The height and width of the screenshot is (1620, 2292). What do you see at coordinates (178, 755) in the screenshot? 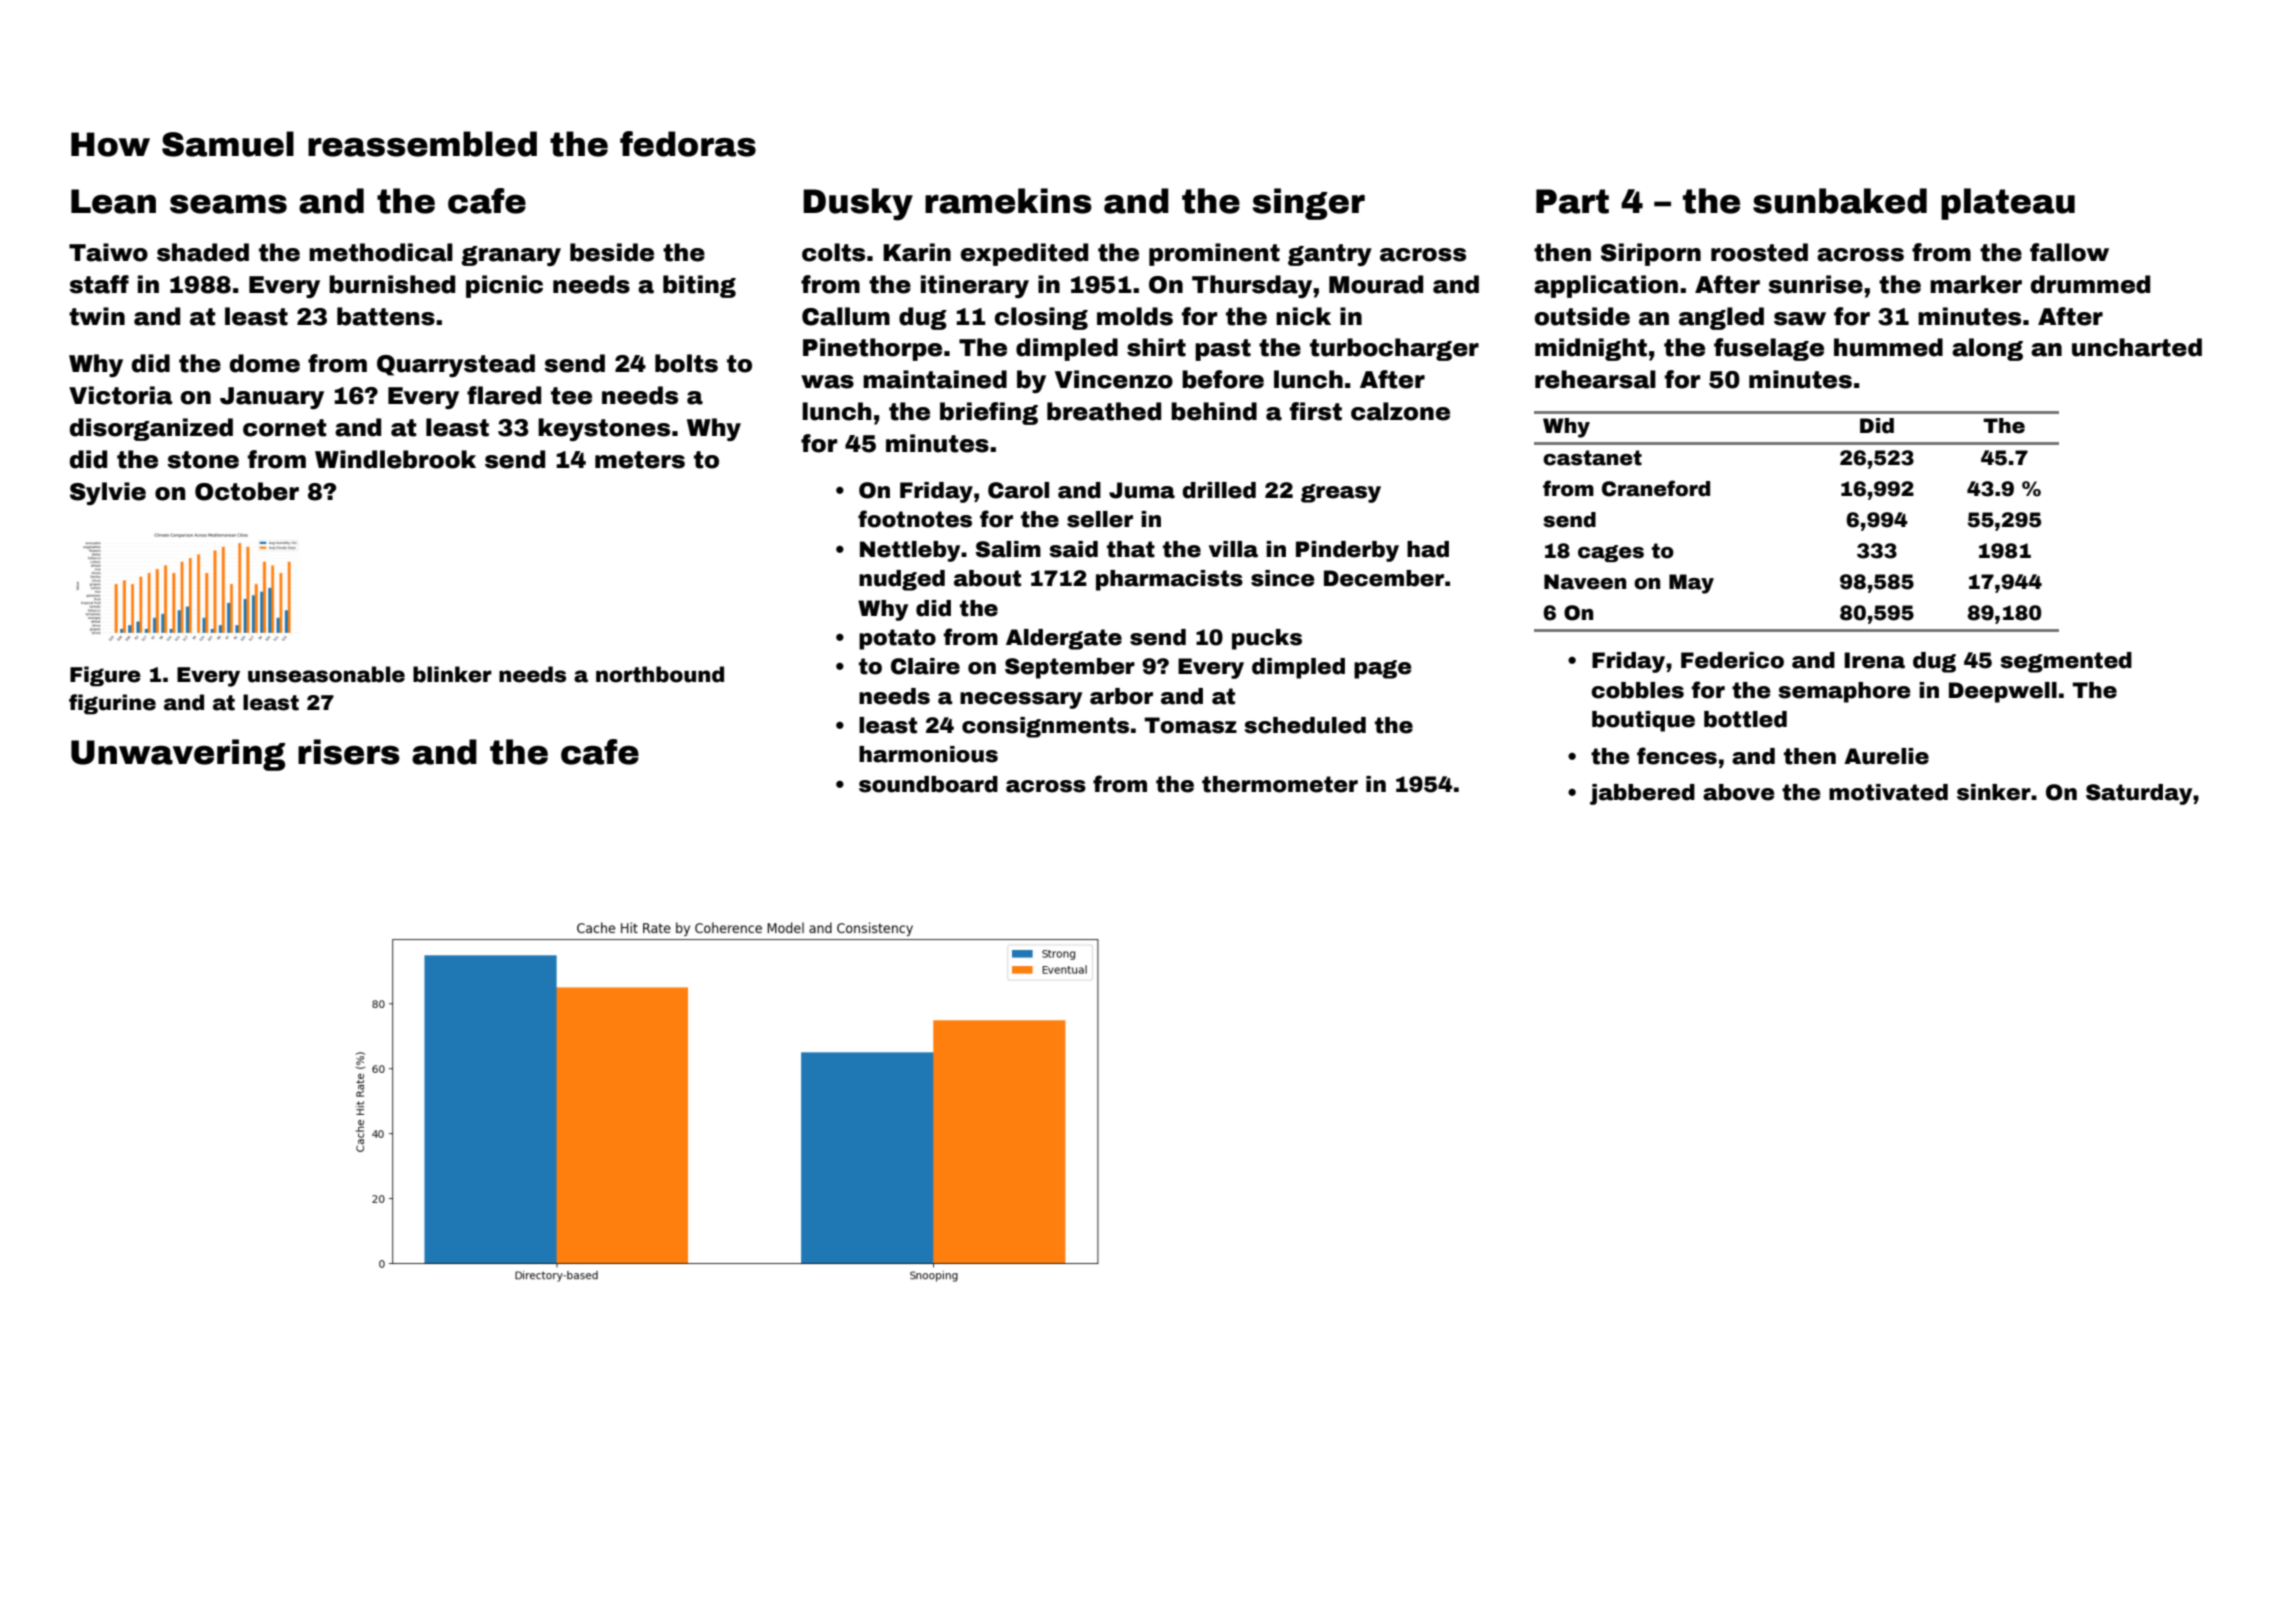
I see `Unwavering` at bounding box center [178, 755].
